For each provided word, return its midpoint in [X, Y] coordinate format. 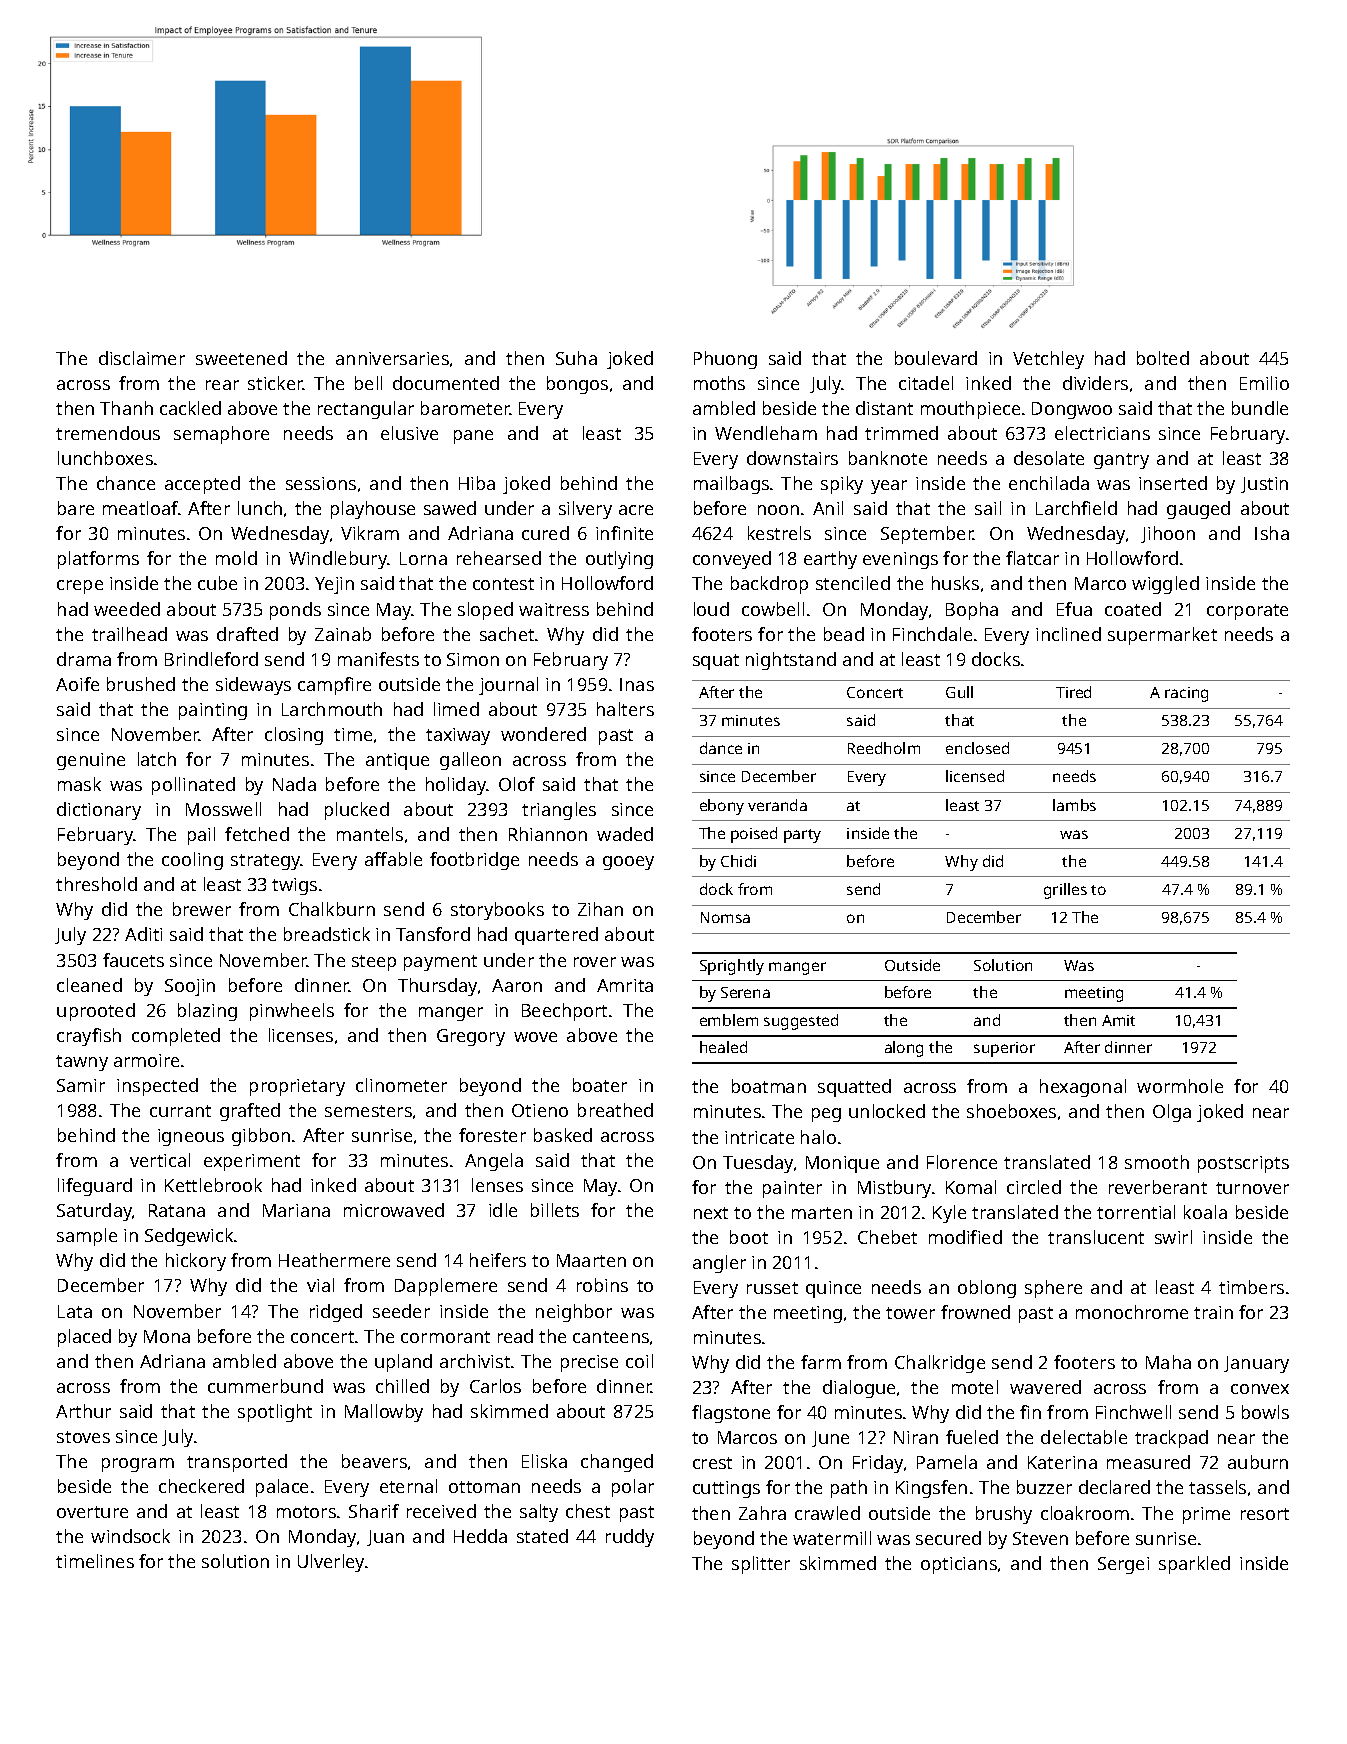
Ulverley [331, 1563]
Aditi [143, 934]
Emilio [1264, 383]
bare [76, 508]
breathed [615, 1110]
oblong [987, 1289]
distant [884, 408]
